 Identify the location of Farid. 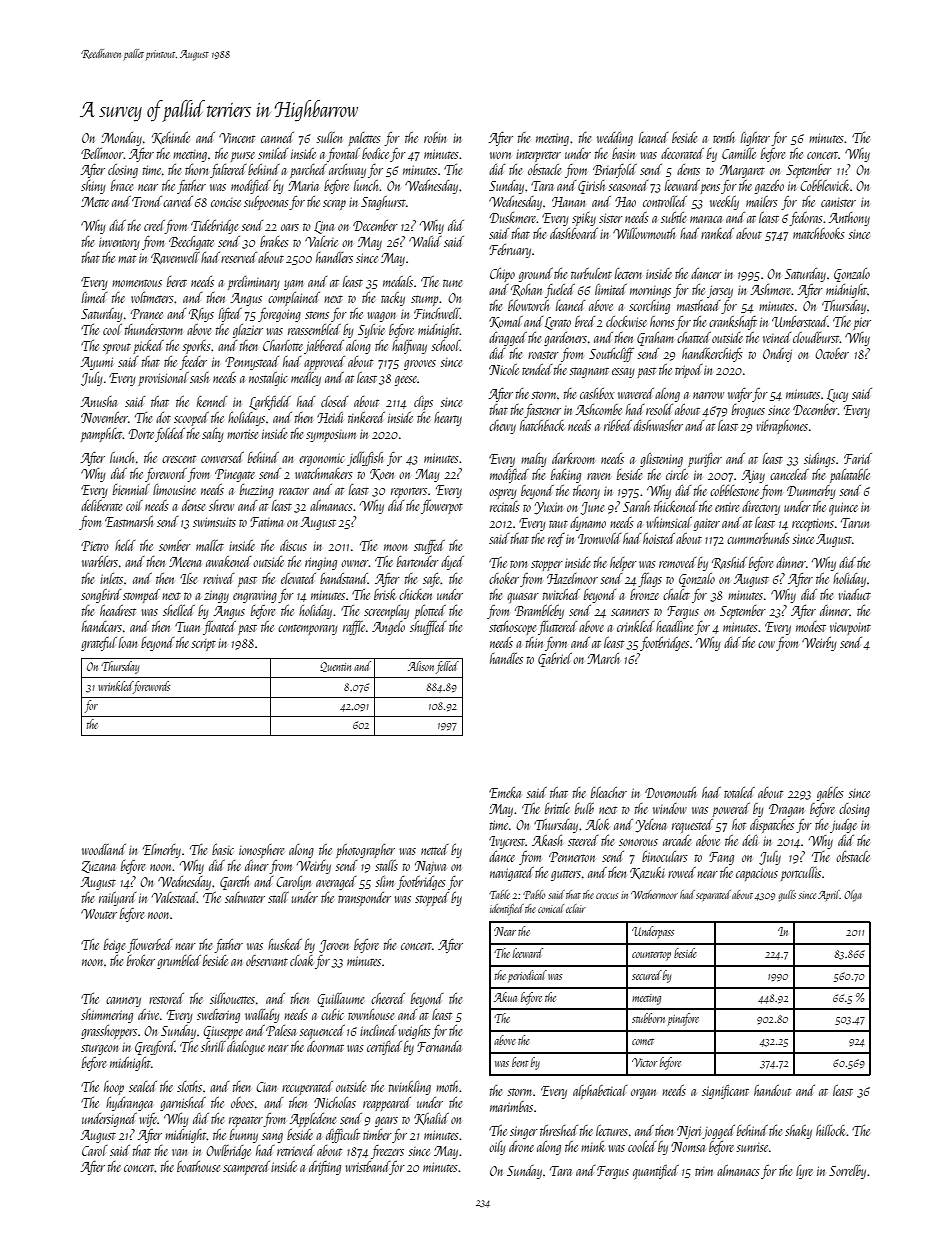
(858, 458).
